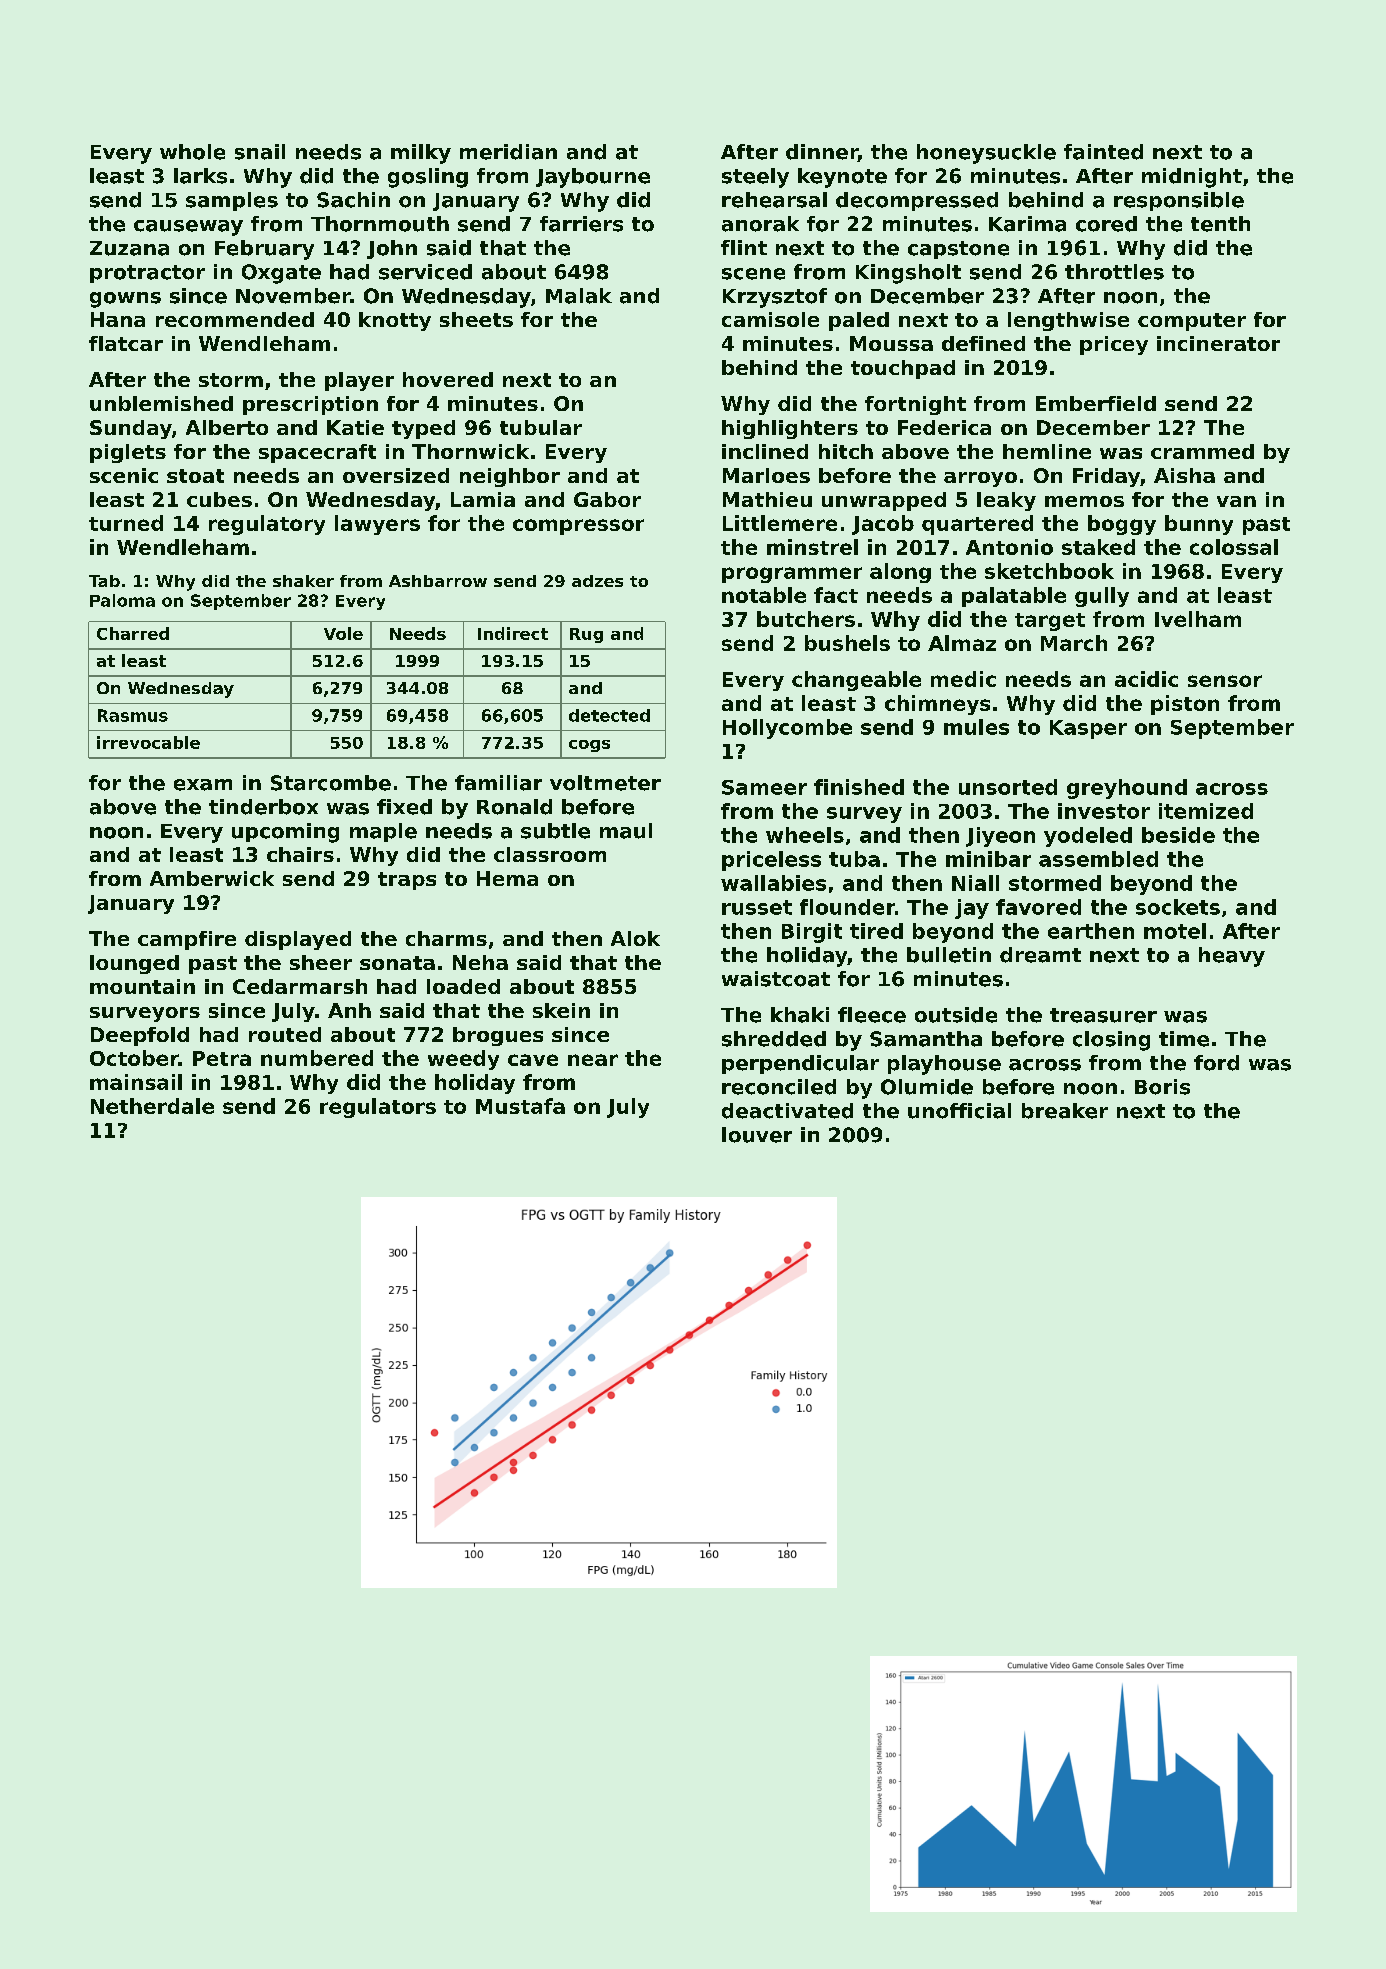 This document has height=1969, width=1386. What do you see at coordinates (1103, 152) in the document?
I see `fainted` at bounding box center [1103, 152].
